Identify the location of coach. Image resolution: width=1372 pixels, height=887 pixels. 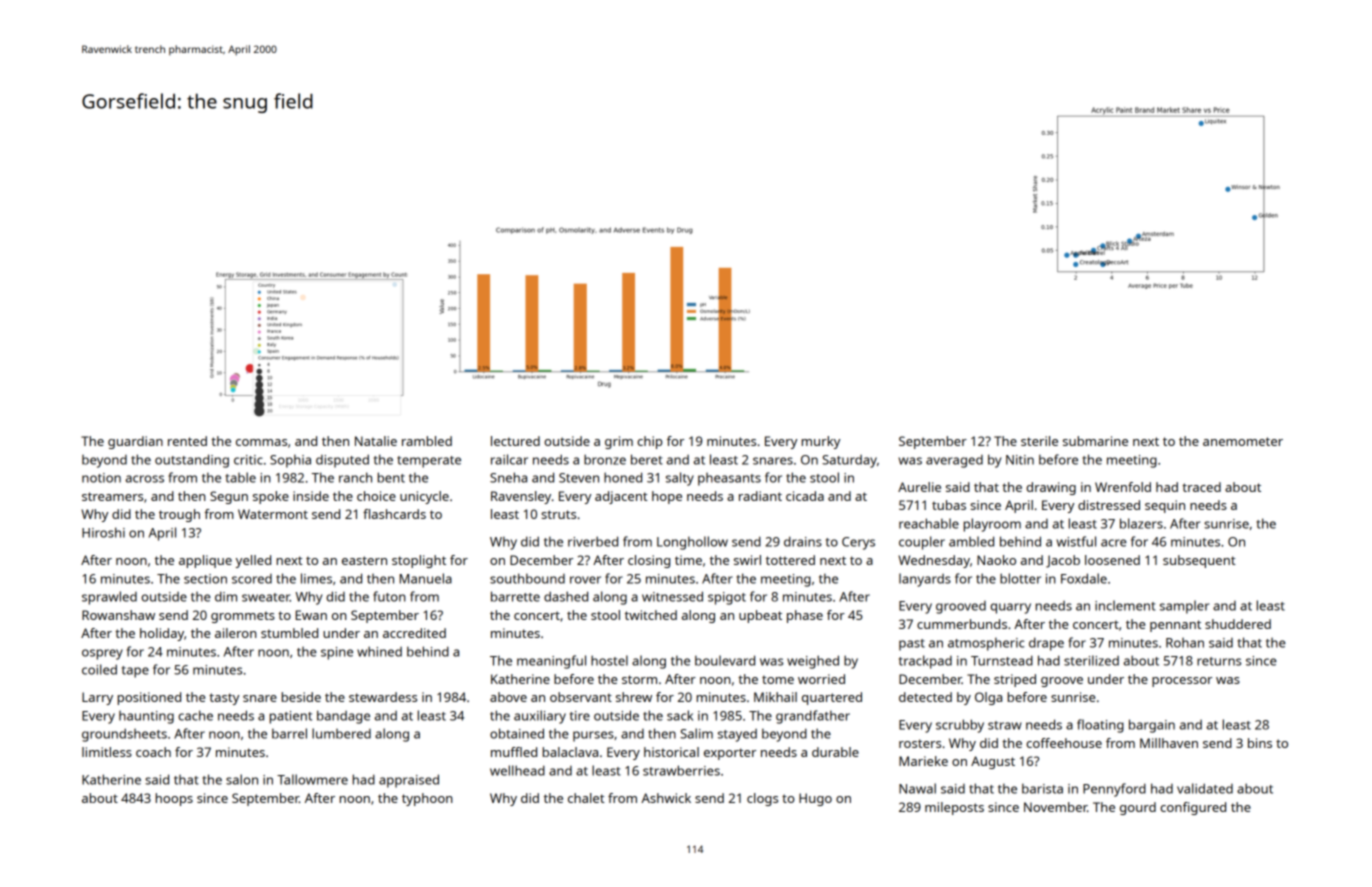
(153, 752).
